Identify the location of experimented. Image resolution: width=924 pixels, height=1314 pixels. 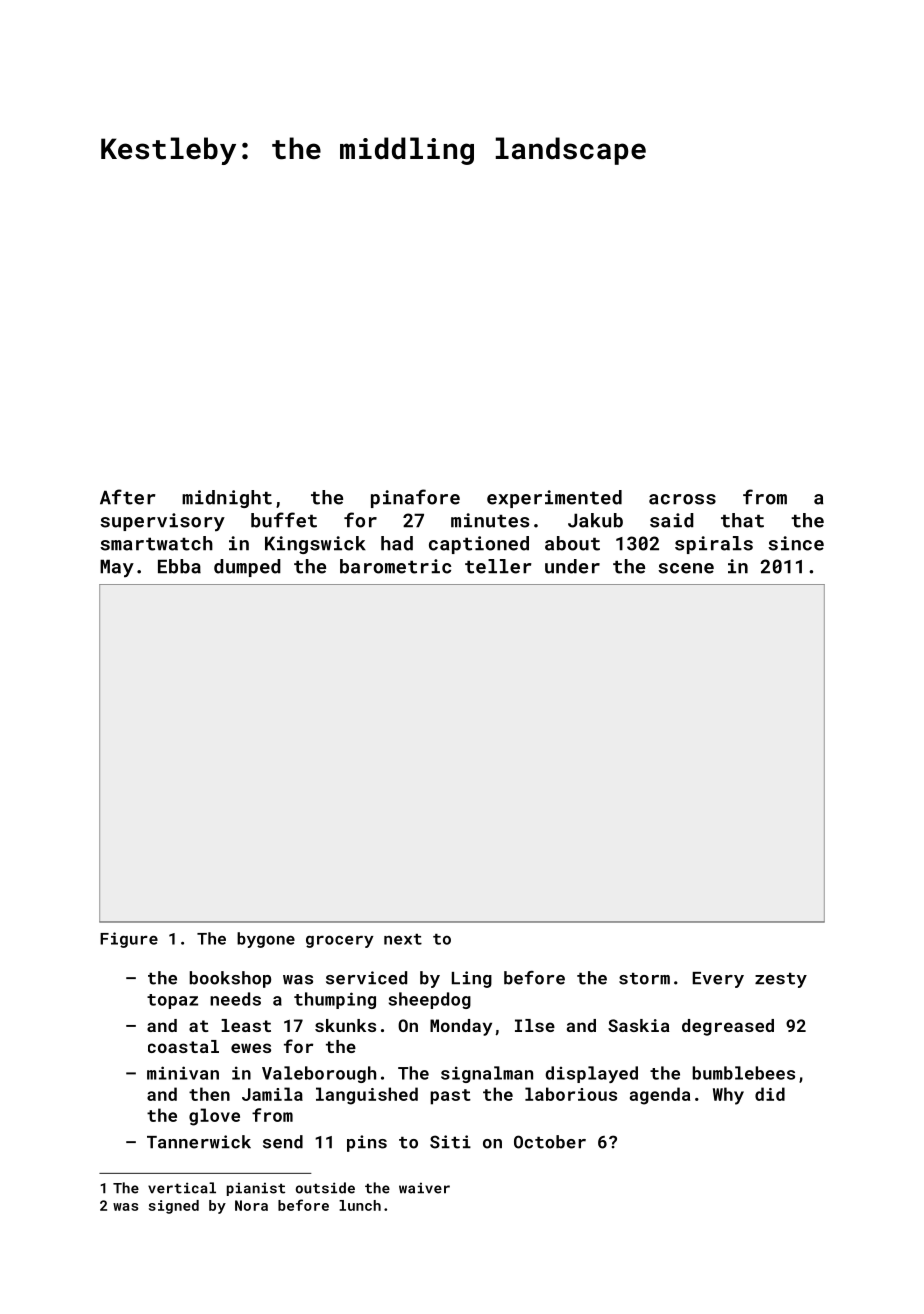
(554, 499).
